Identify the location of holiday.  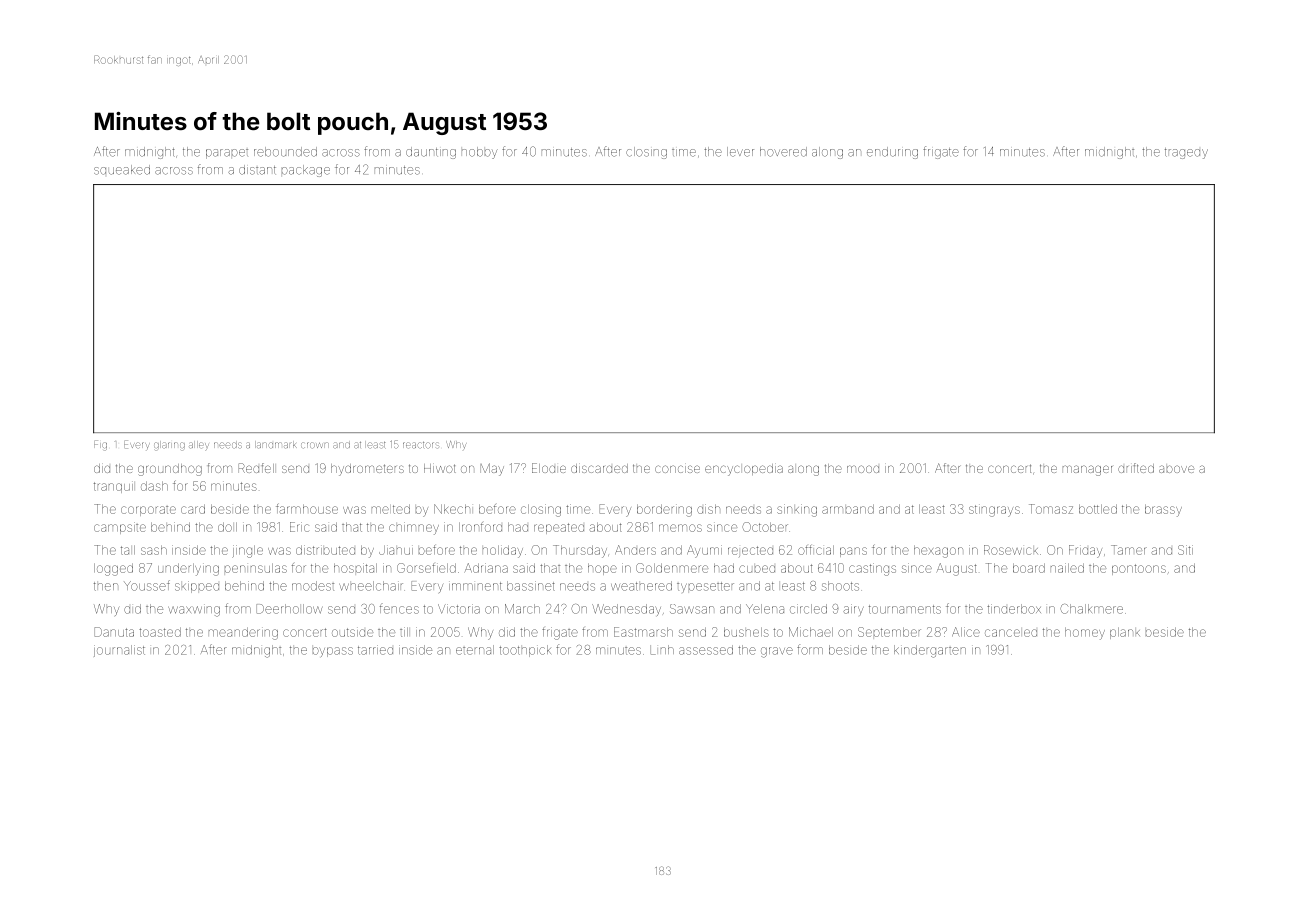
(503, 551).
